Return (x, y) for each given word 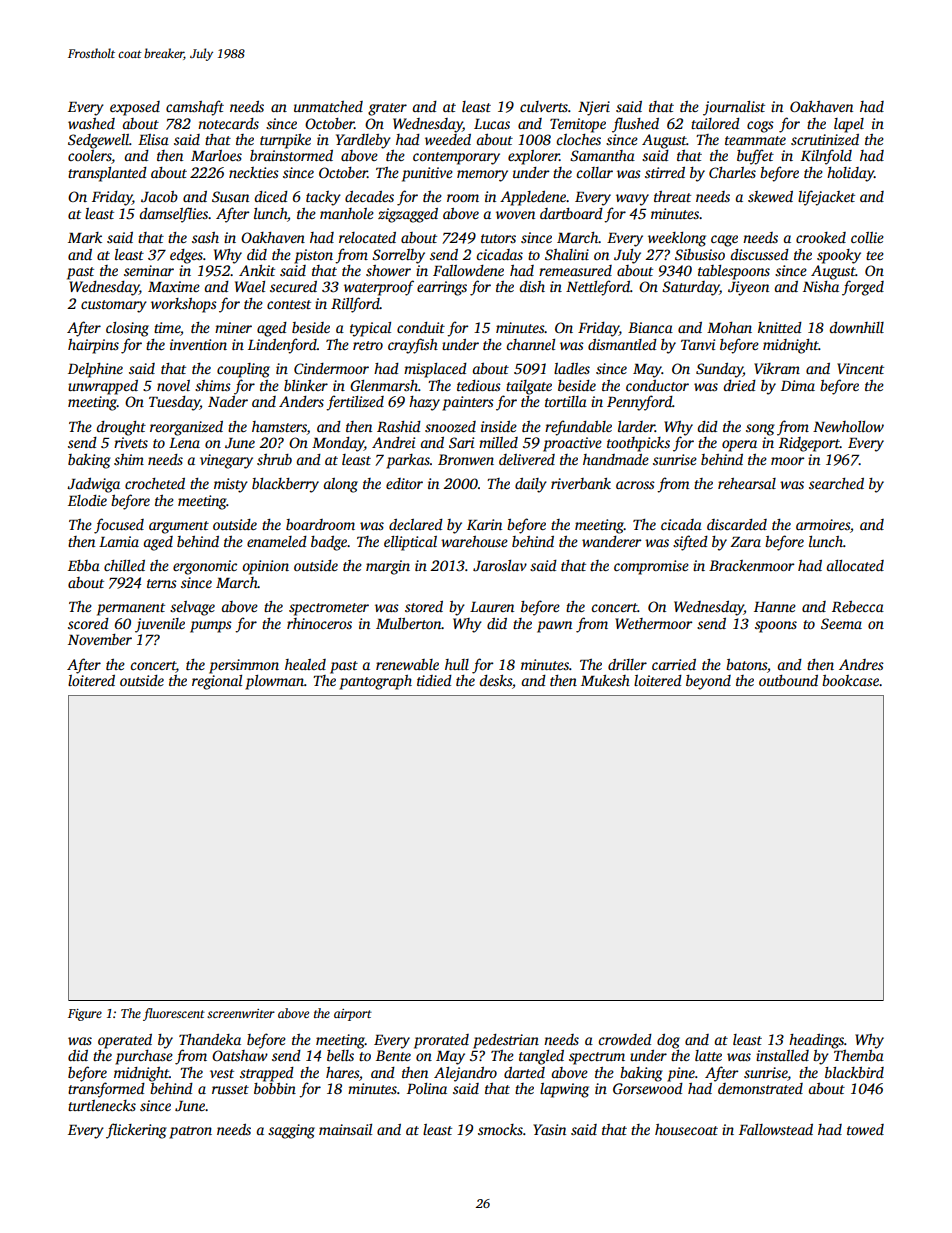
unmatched (328, 106)
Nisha (821, 286)
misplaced (435, 370)
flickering (136, 1131)
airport (353, 1015)
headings (816, 1041)
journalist (734, 108)
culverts (544, 106)
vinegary (226, 461)
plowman (274, 682)
